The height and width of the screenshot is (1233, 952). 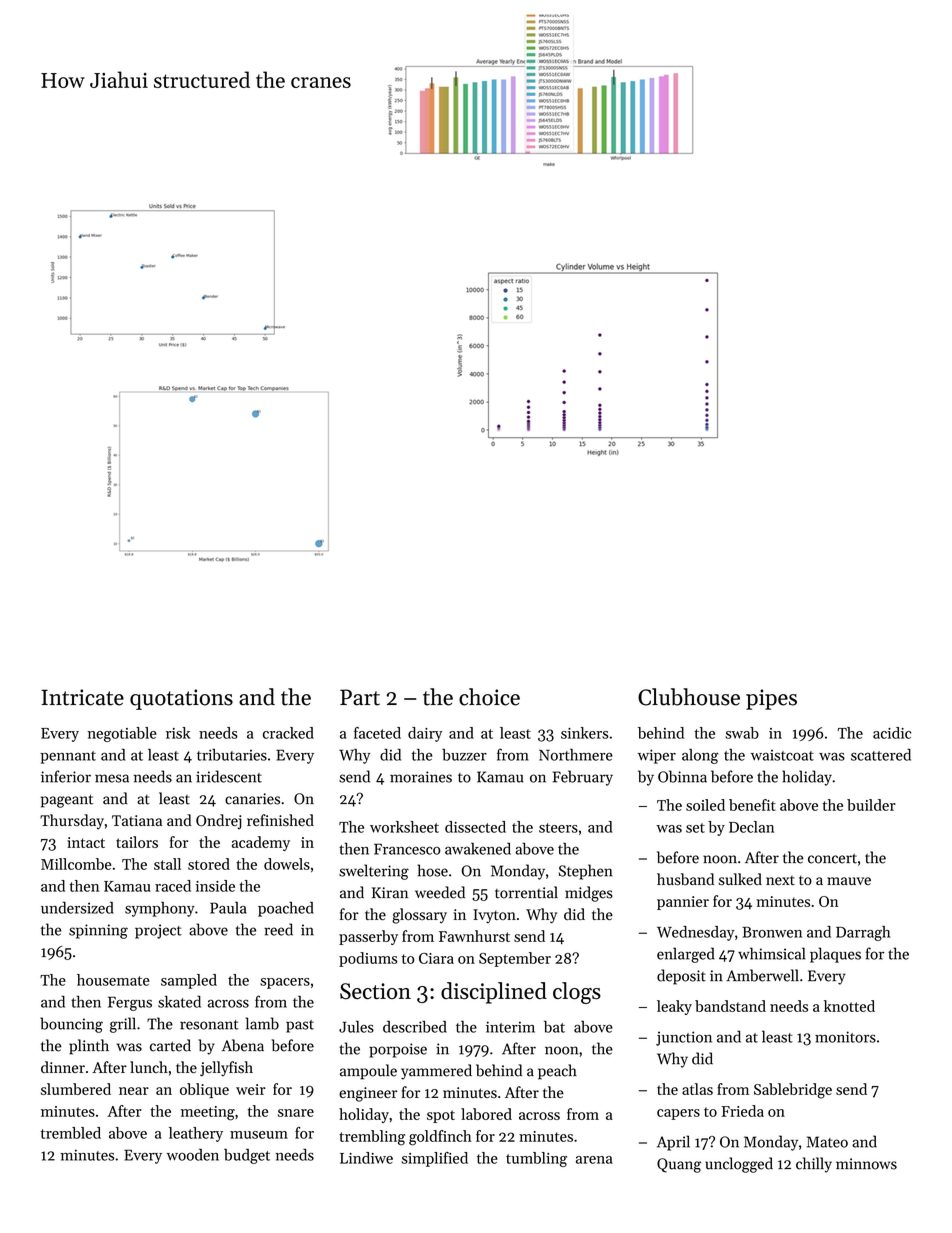 What do you see at coordinates (689, 697) in the screenshot?
I see `Clubhouse` at bounding box center [689, 697].
